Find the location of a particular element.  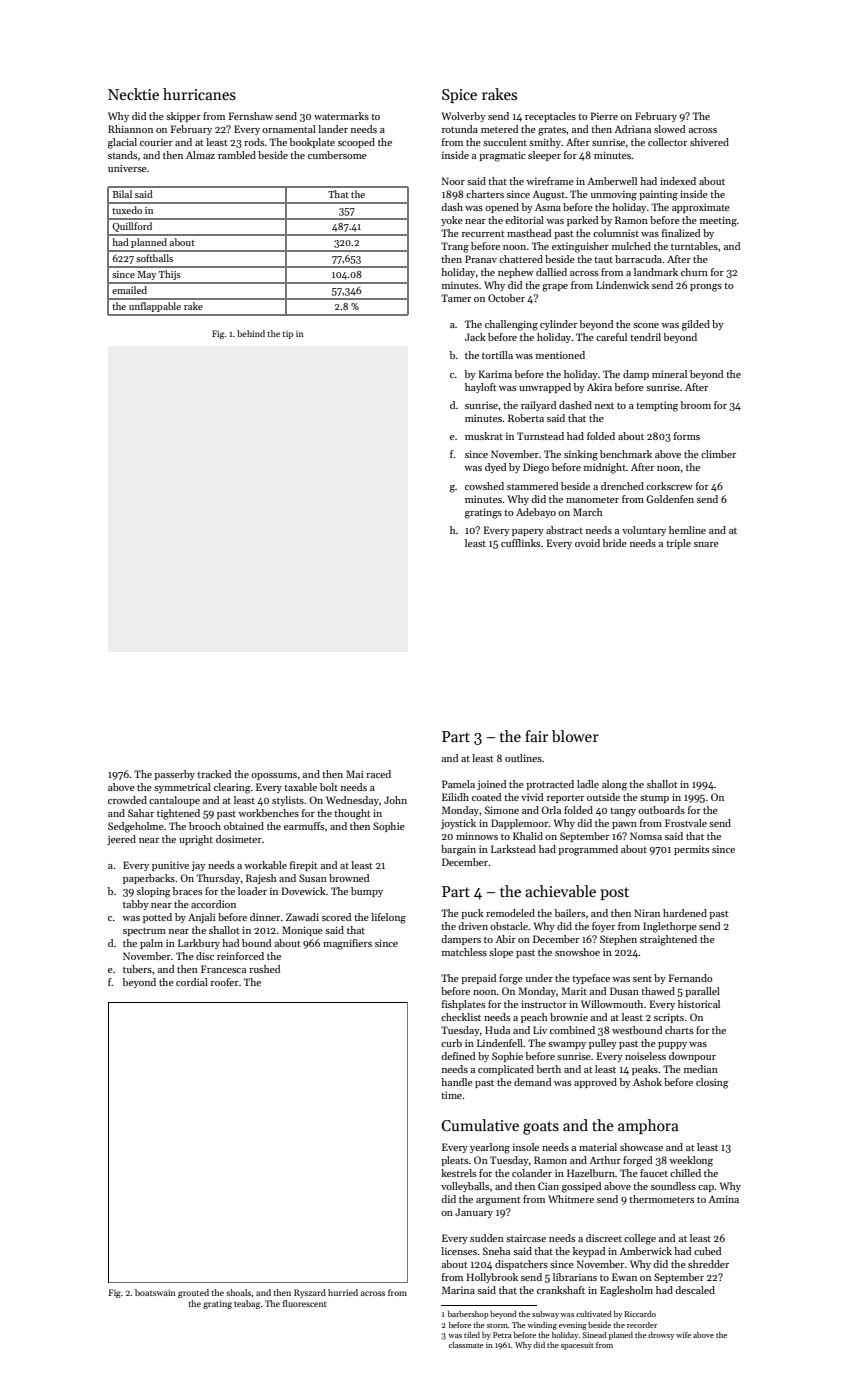

Frostvale is located at coordinates (686, 823).
